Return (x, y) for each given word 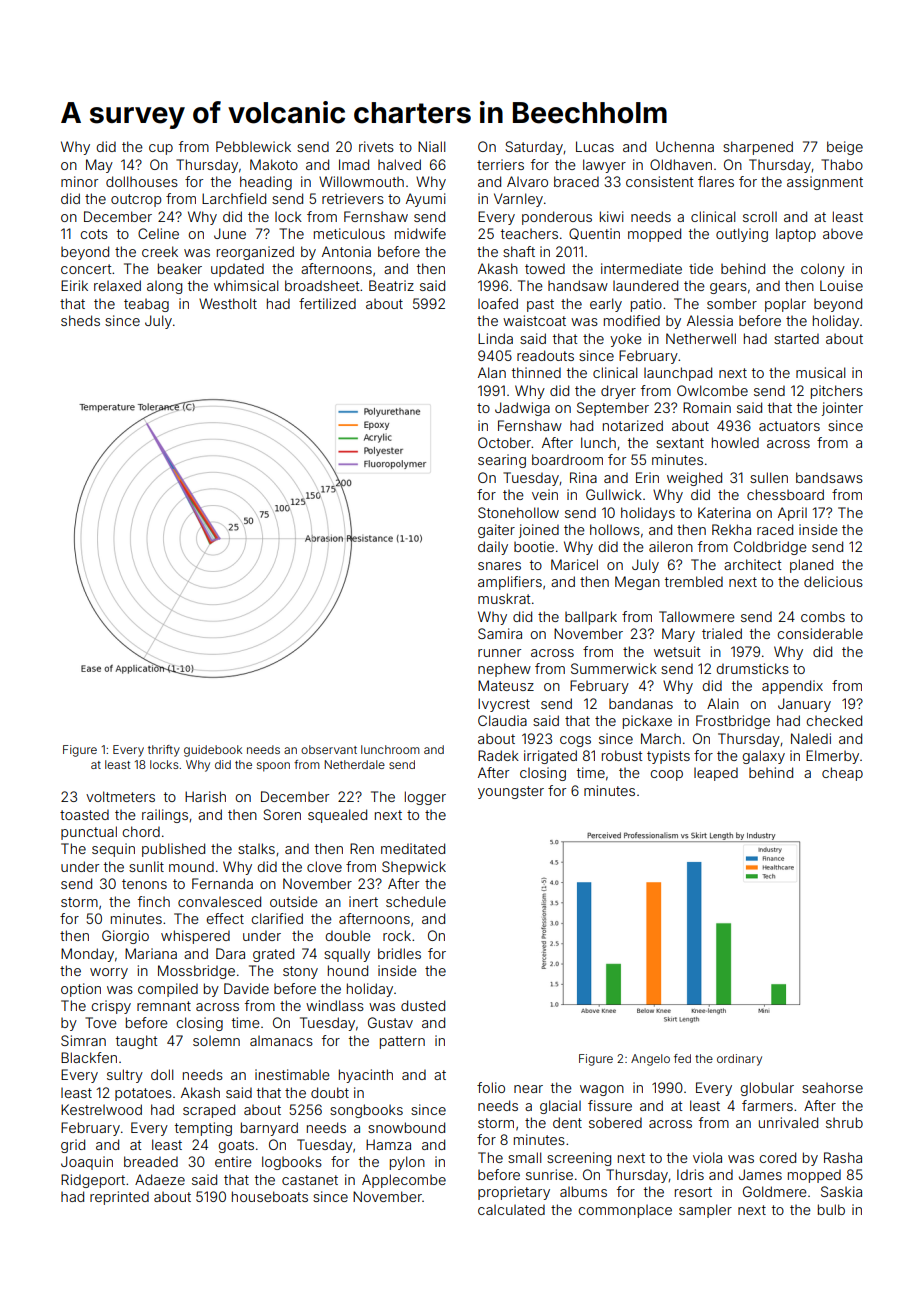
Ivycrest (504, 705)
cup (161, 149)
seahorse (832, 1088)
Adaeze (160, 1179)
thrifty (164, 751)
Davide (246, 988)
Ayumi (425, 200)
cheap (842, 774)
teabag (146, 305)
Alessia (710, 320)
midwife (420, 233)
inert (363, 901)
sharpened (758, 148)
